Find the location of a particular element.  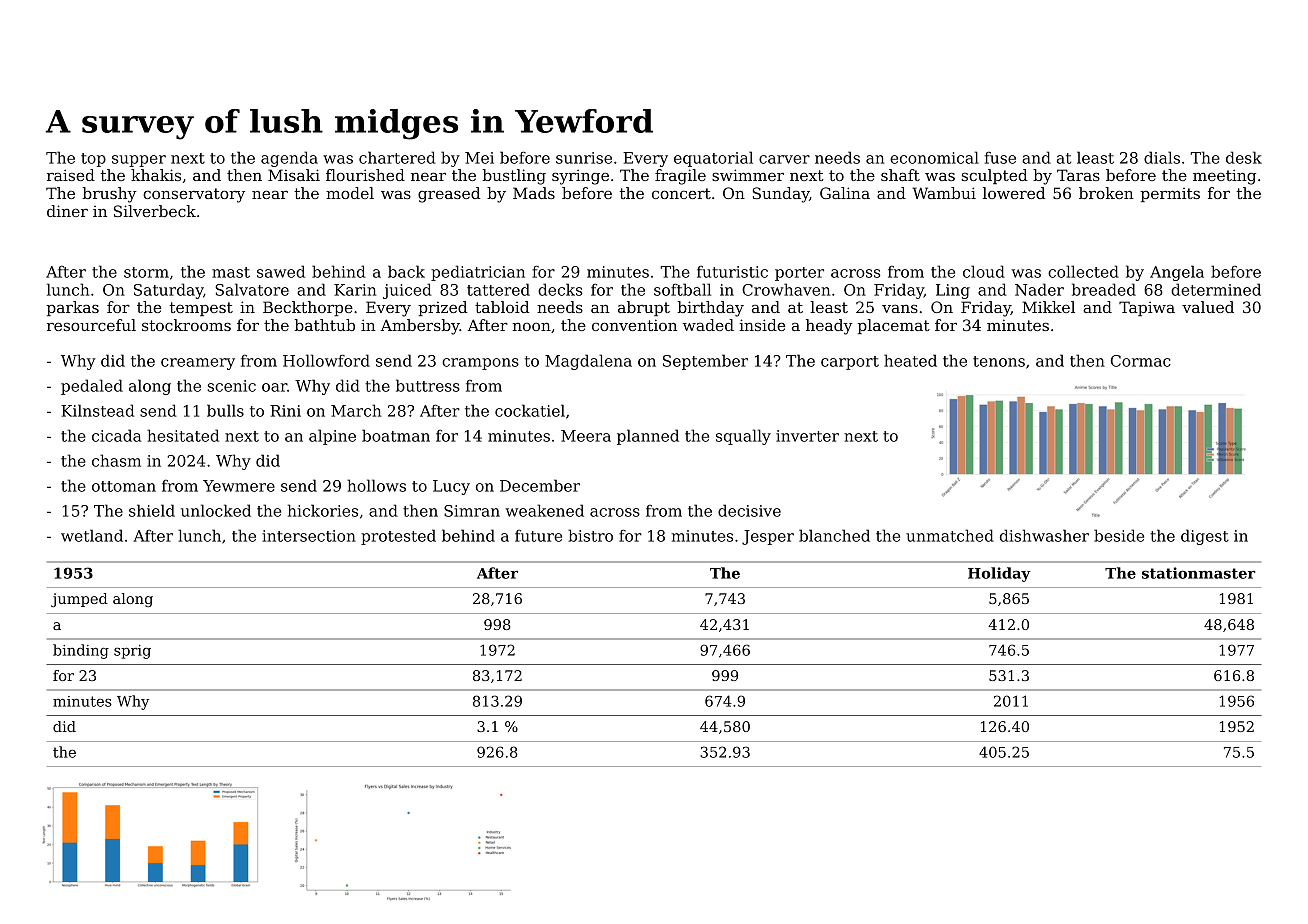

Holiday is located at coordinates (999, 574).
